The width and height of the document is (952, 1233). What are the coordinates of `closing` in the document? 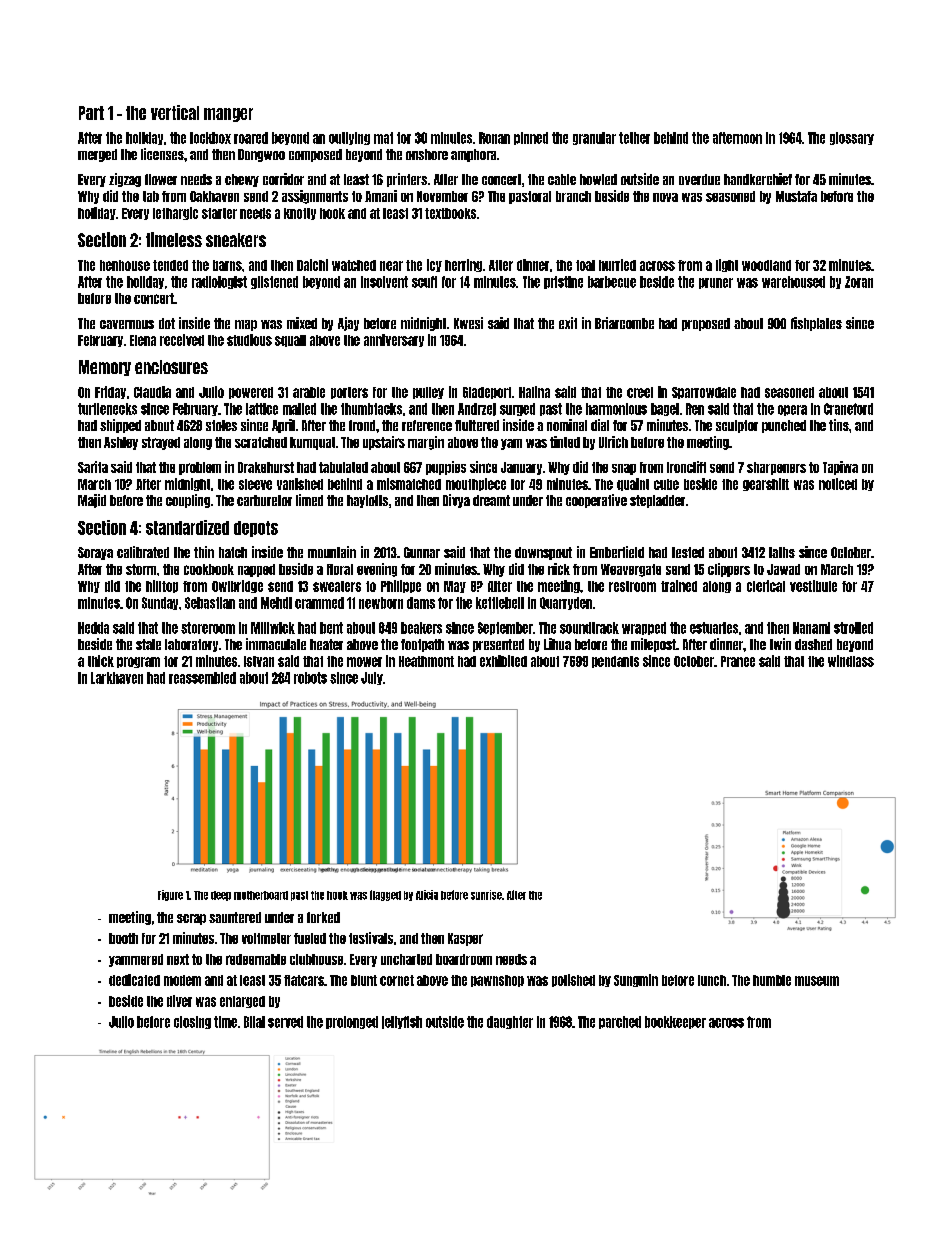 It's located at (192, 1022).
